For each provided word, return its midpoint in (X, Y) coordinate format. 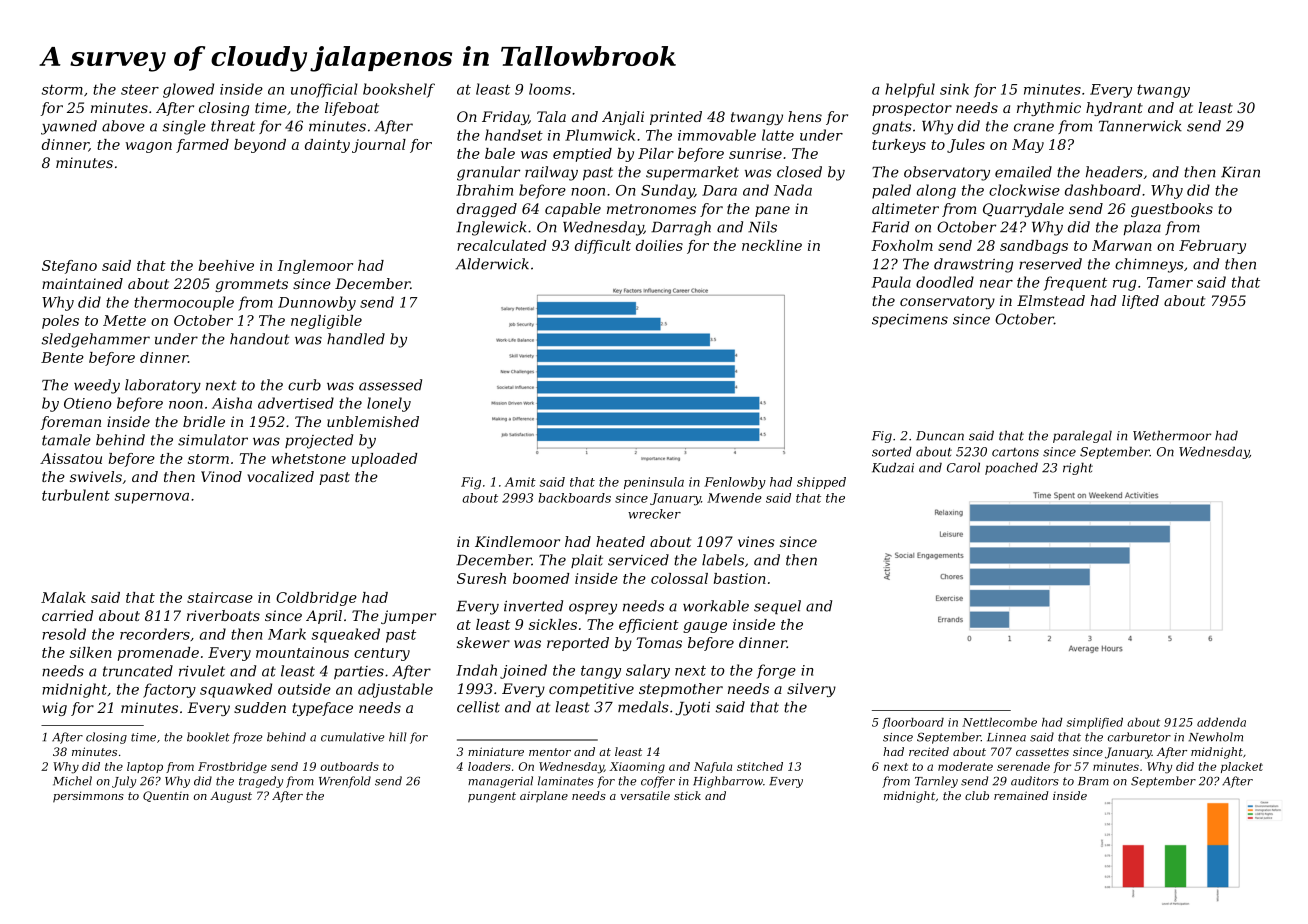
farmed (202, 146)
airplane (544, 797)
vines (756, 541)
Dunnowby (317, 303)
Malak (63, 597)
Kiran (1240, 172)
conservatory (947, 302)
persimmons (88, 797)
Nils (762, 227)
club (977, 795)
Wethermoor (1172, 436)
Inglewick (491, 228)
